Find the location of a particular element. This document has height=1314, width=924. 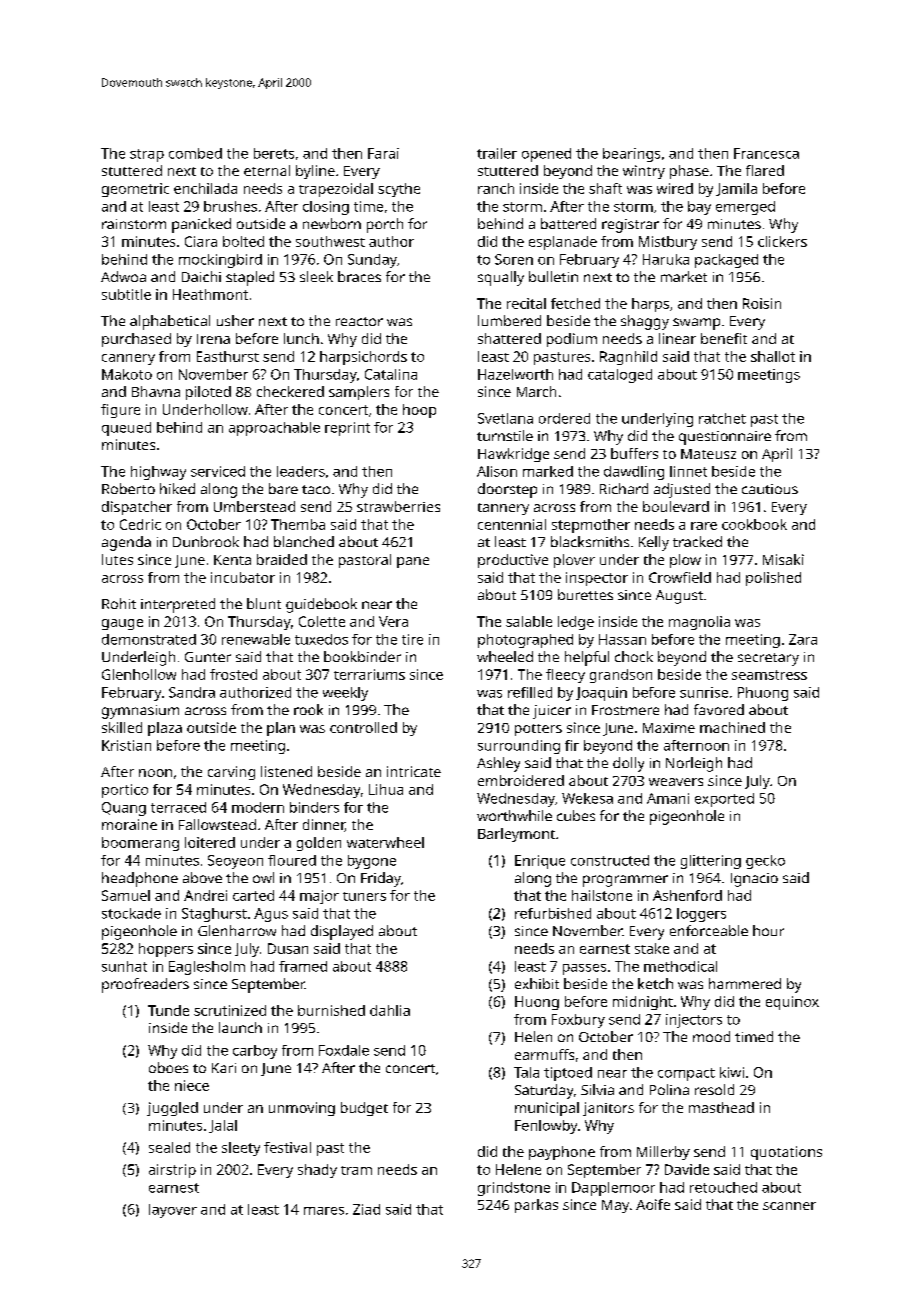

grindstone is located at coordinates (514, 1189).
